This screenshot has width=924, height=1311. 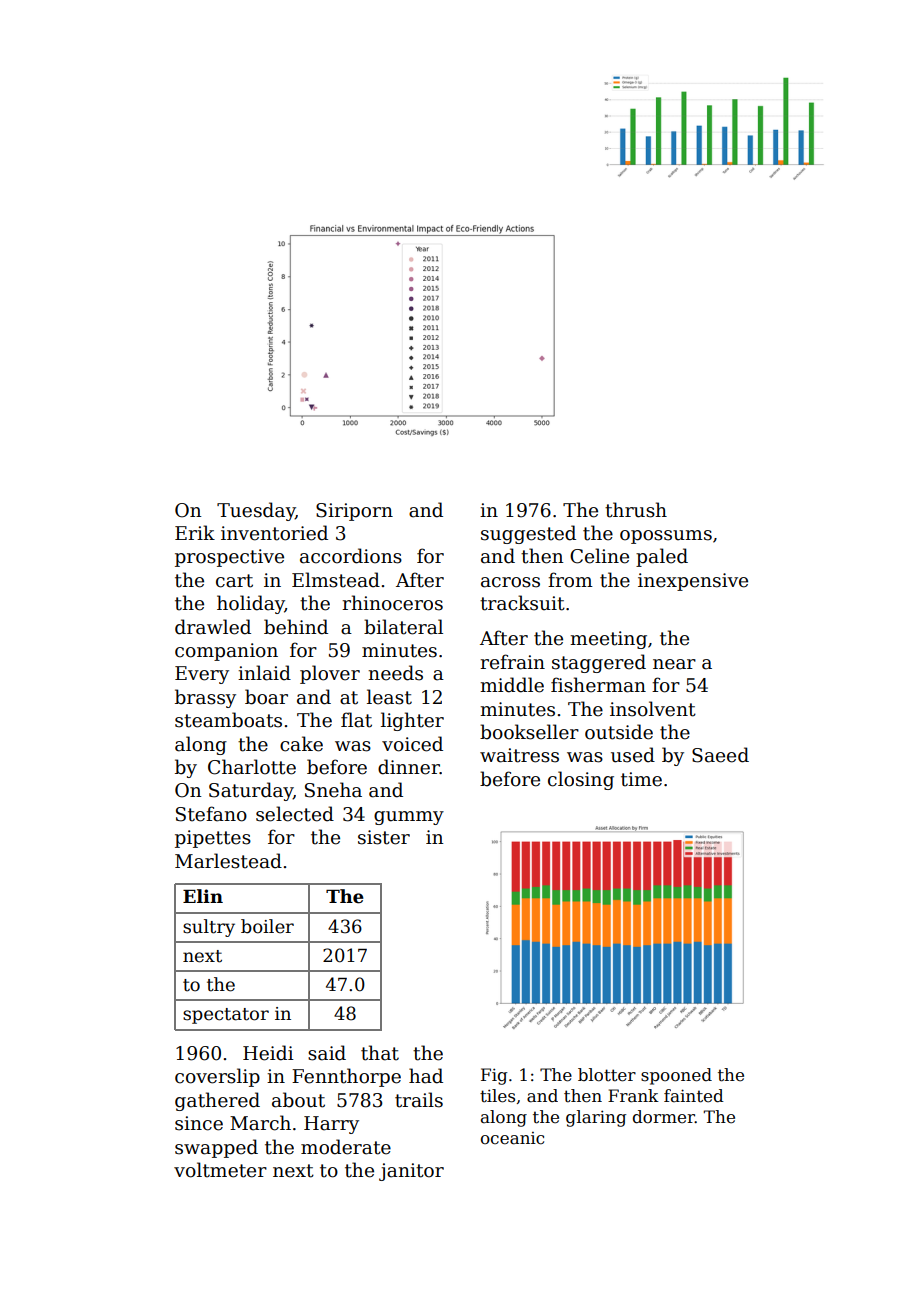 I want to click on Marlestead, so click(x=228, y=861).
